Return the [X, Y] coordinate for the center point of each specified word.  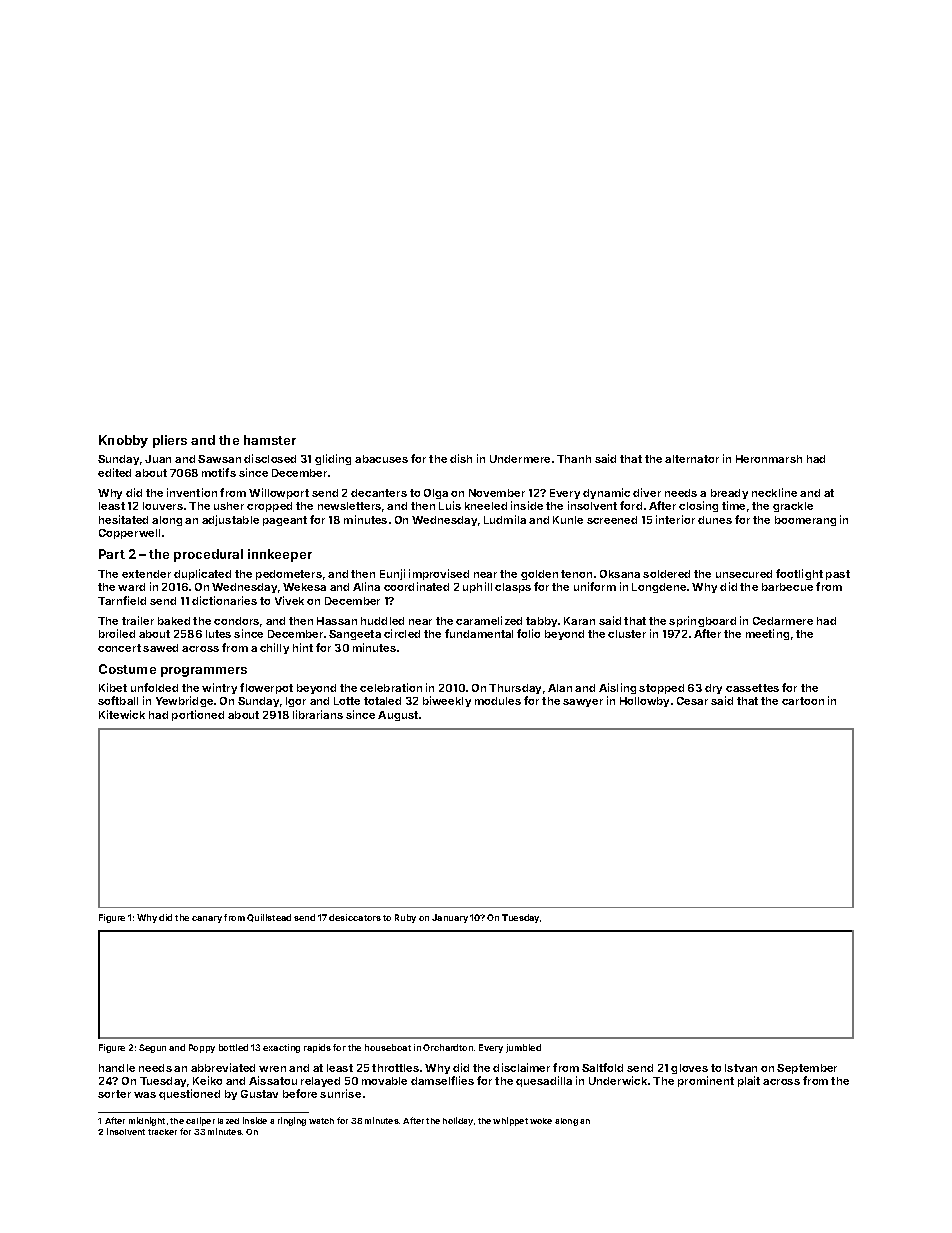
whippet [510, 1121]
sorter [114, 1094]
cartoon [803, 701]
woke [541, 1121]
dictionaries [224, 600]
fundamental [479, 633]
